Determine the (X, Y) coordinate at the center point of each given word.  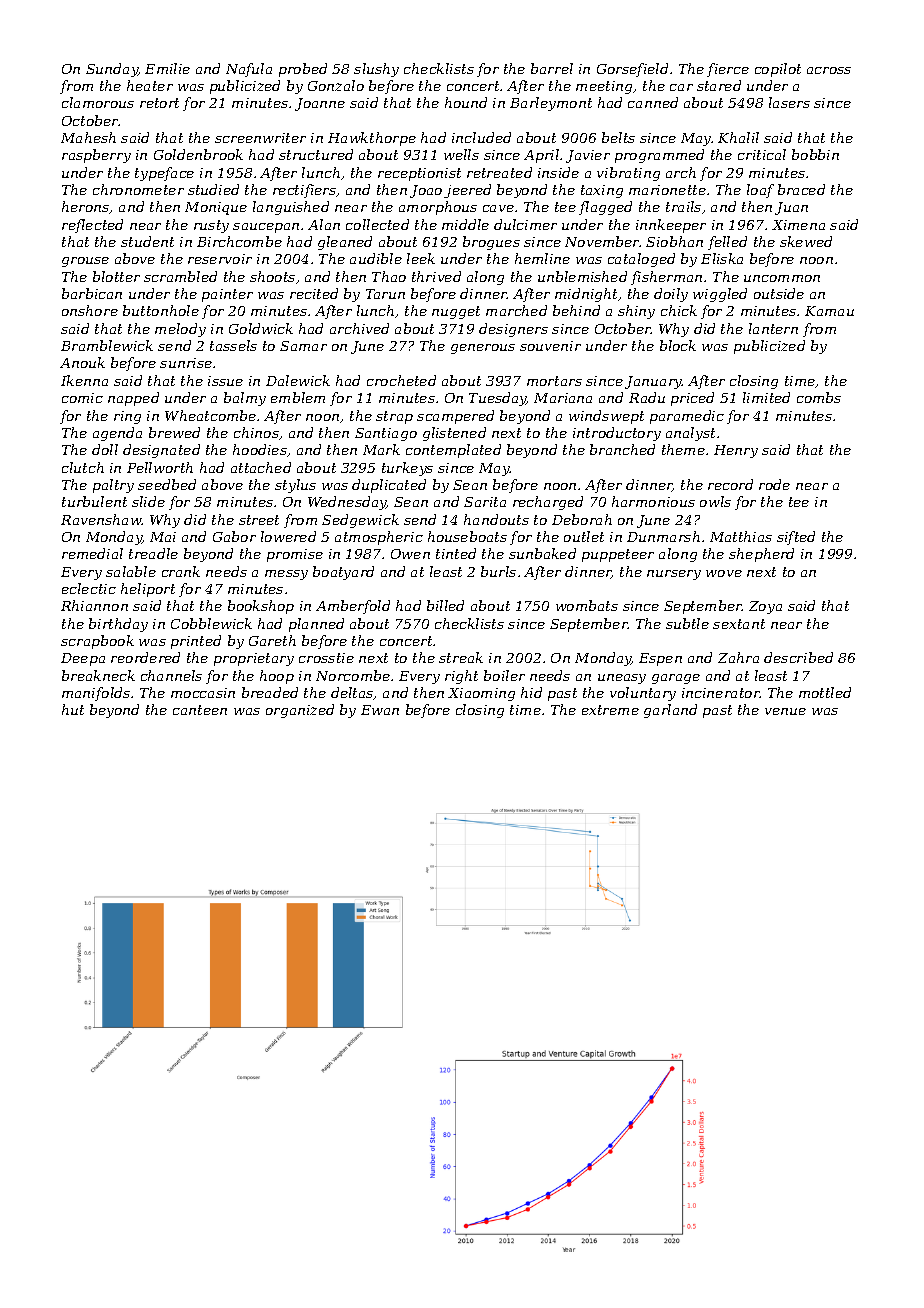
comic (82, 398)
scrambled (180, 276)
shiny (636, 312)
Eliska (722, 258)
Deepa (83, 659)
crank (181, 571)
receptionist (419, 174)
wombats (587, 605)
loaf (760, 191)
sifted (796, 538)
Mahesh (88, 137)
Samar (303, 346)
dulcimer (525, 224)
